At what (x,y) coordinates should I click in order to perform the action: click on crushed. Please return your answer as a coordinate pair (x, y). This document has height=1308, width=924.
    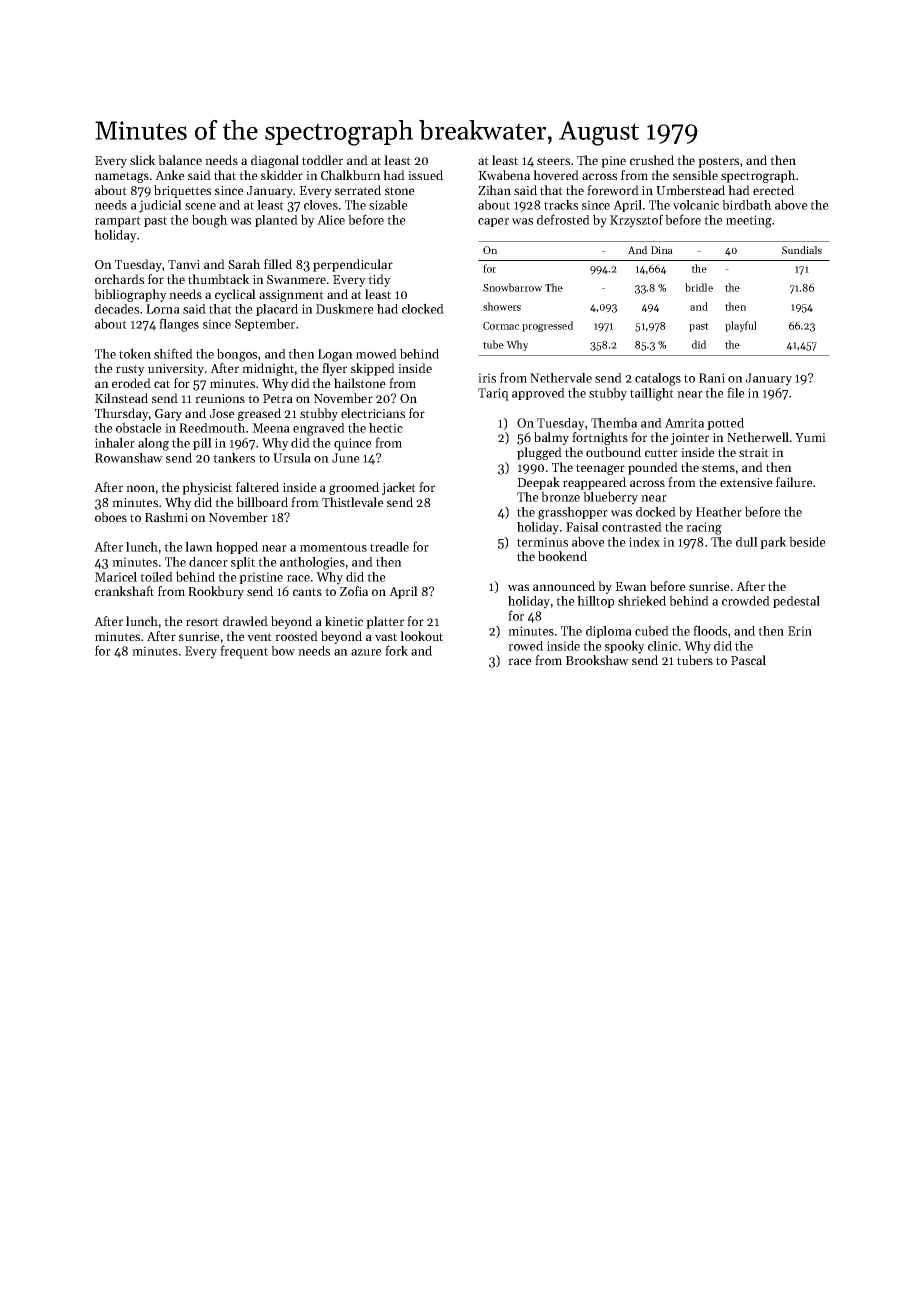
    Looking at the image, I should click on (652, 160).
